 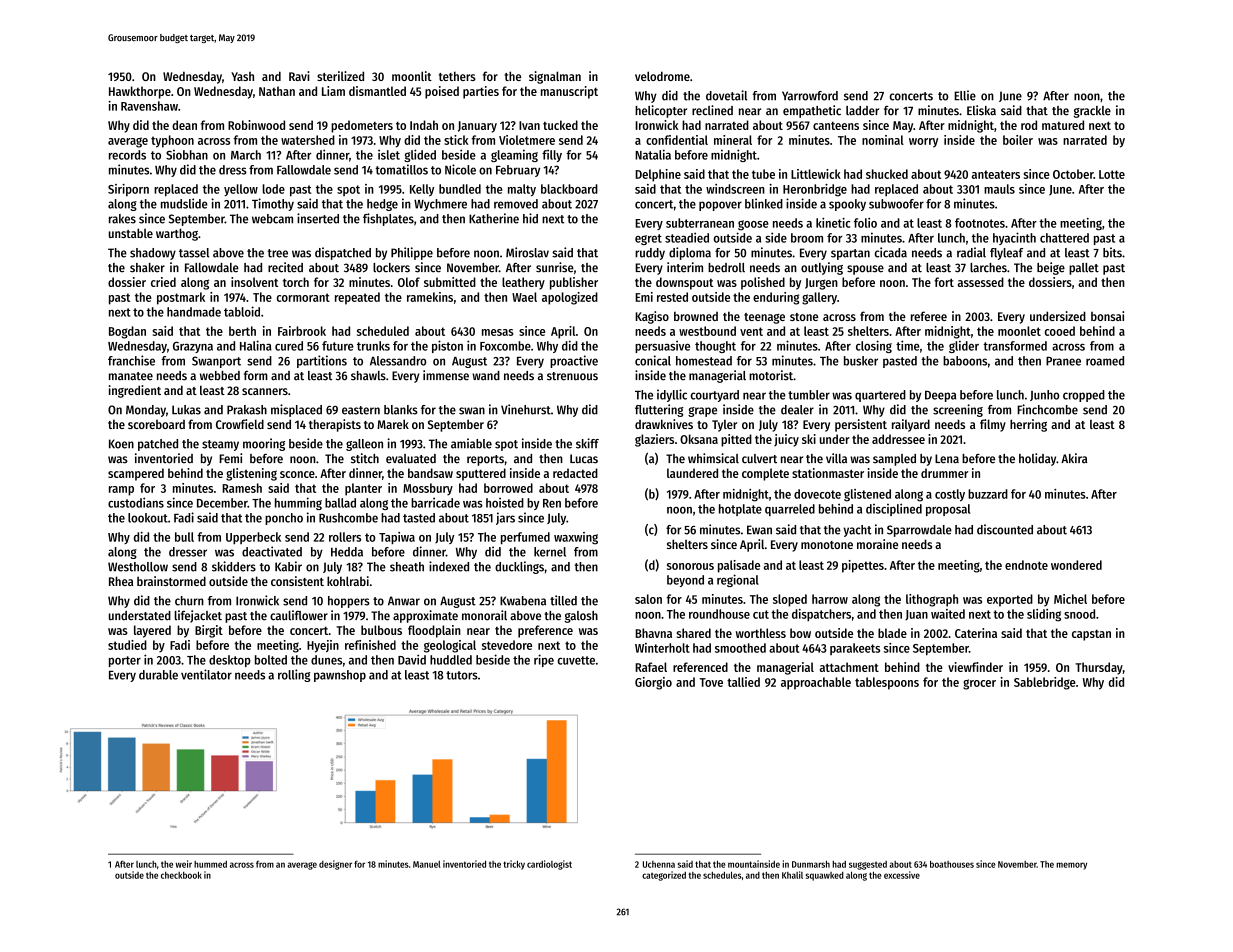 I want to click on jars, so click(x=505, y=518).
